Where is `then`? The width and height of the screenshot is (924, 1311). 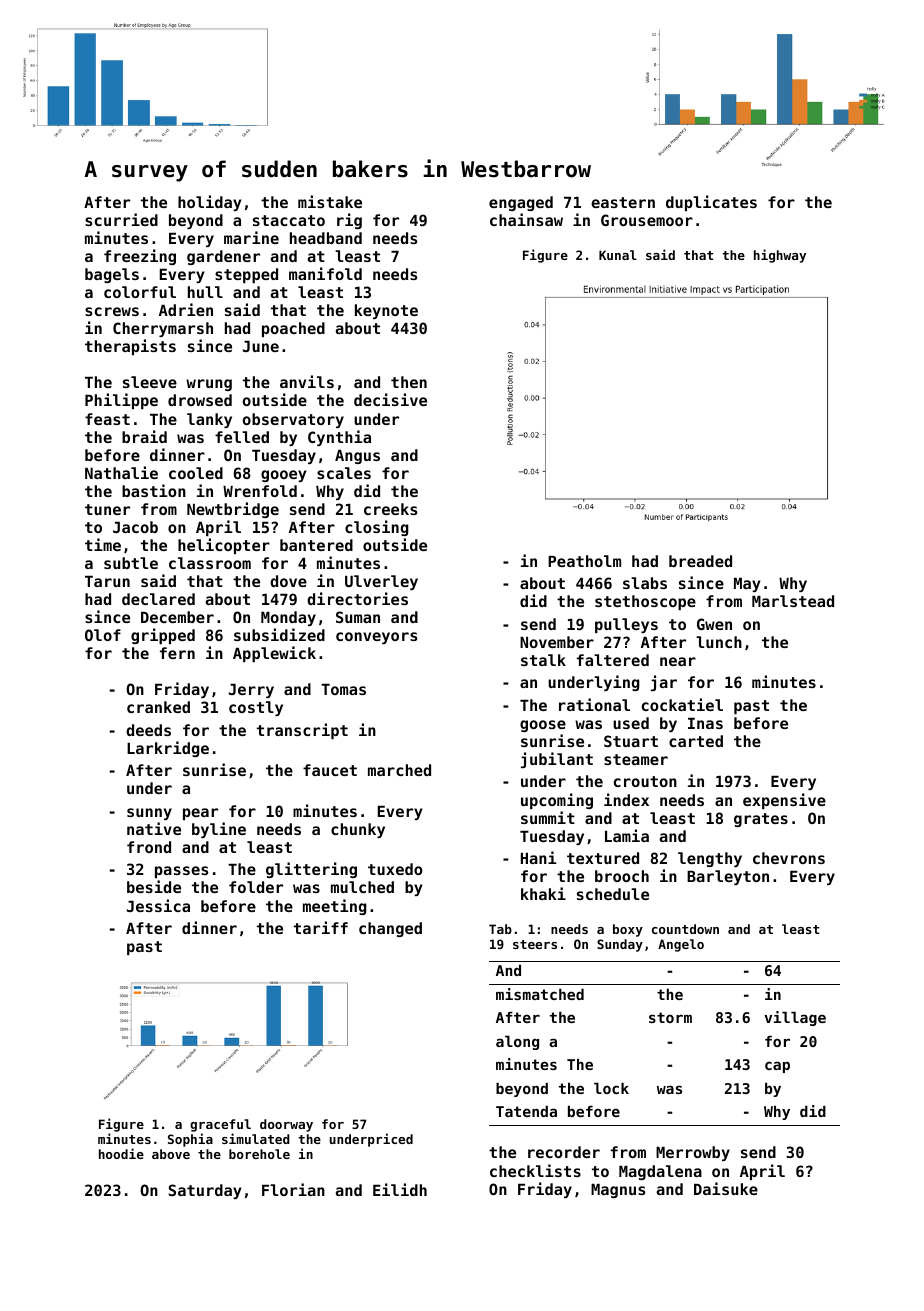 then is located at coordinates (409, 382).
